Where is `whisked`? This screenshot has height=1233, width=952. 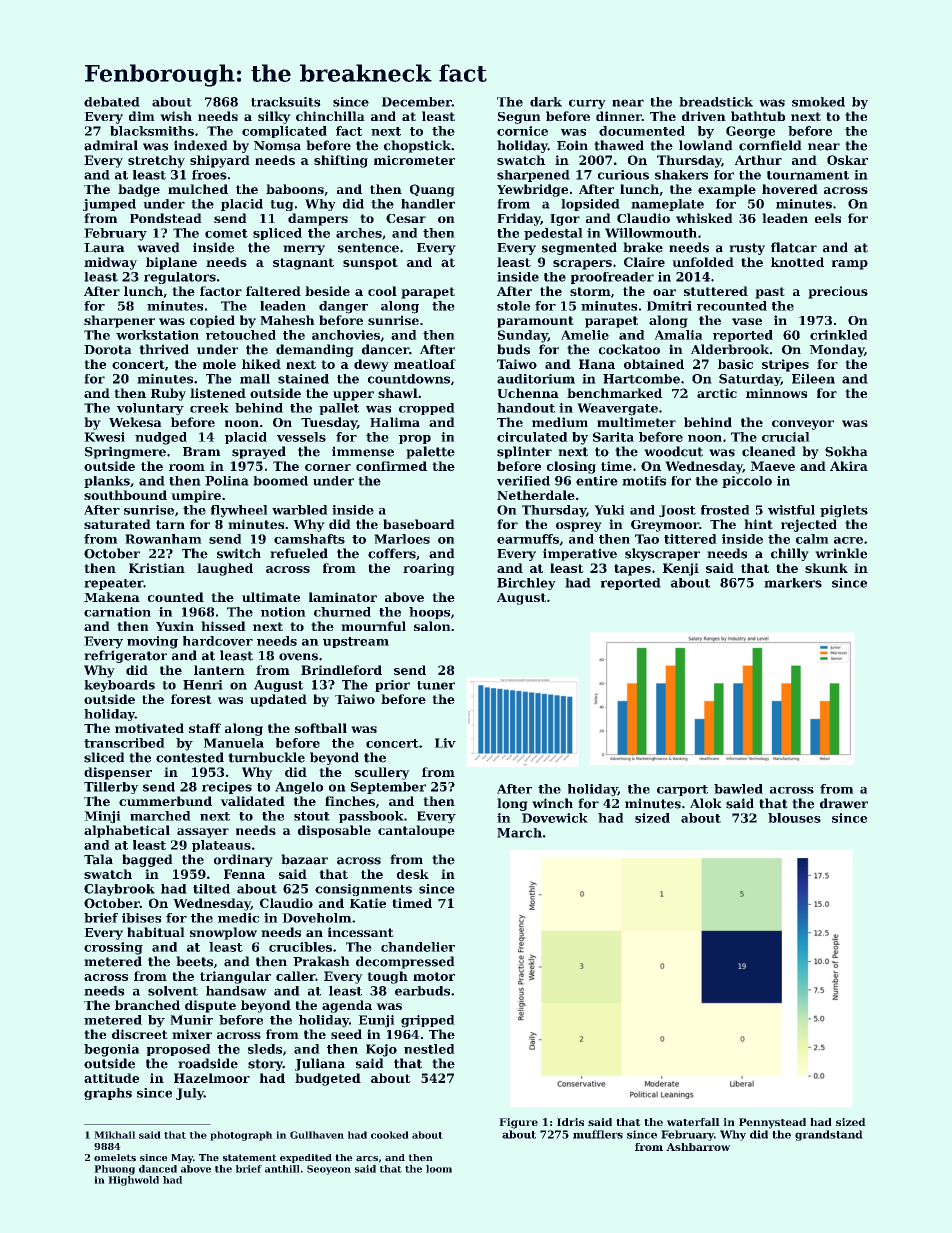
whisked is located at coordinates (704, 218).
